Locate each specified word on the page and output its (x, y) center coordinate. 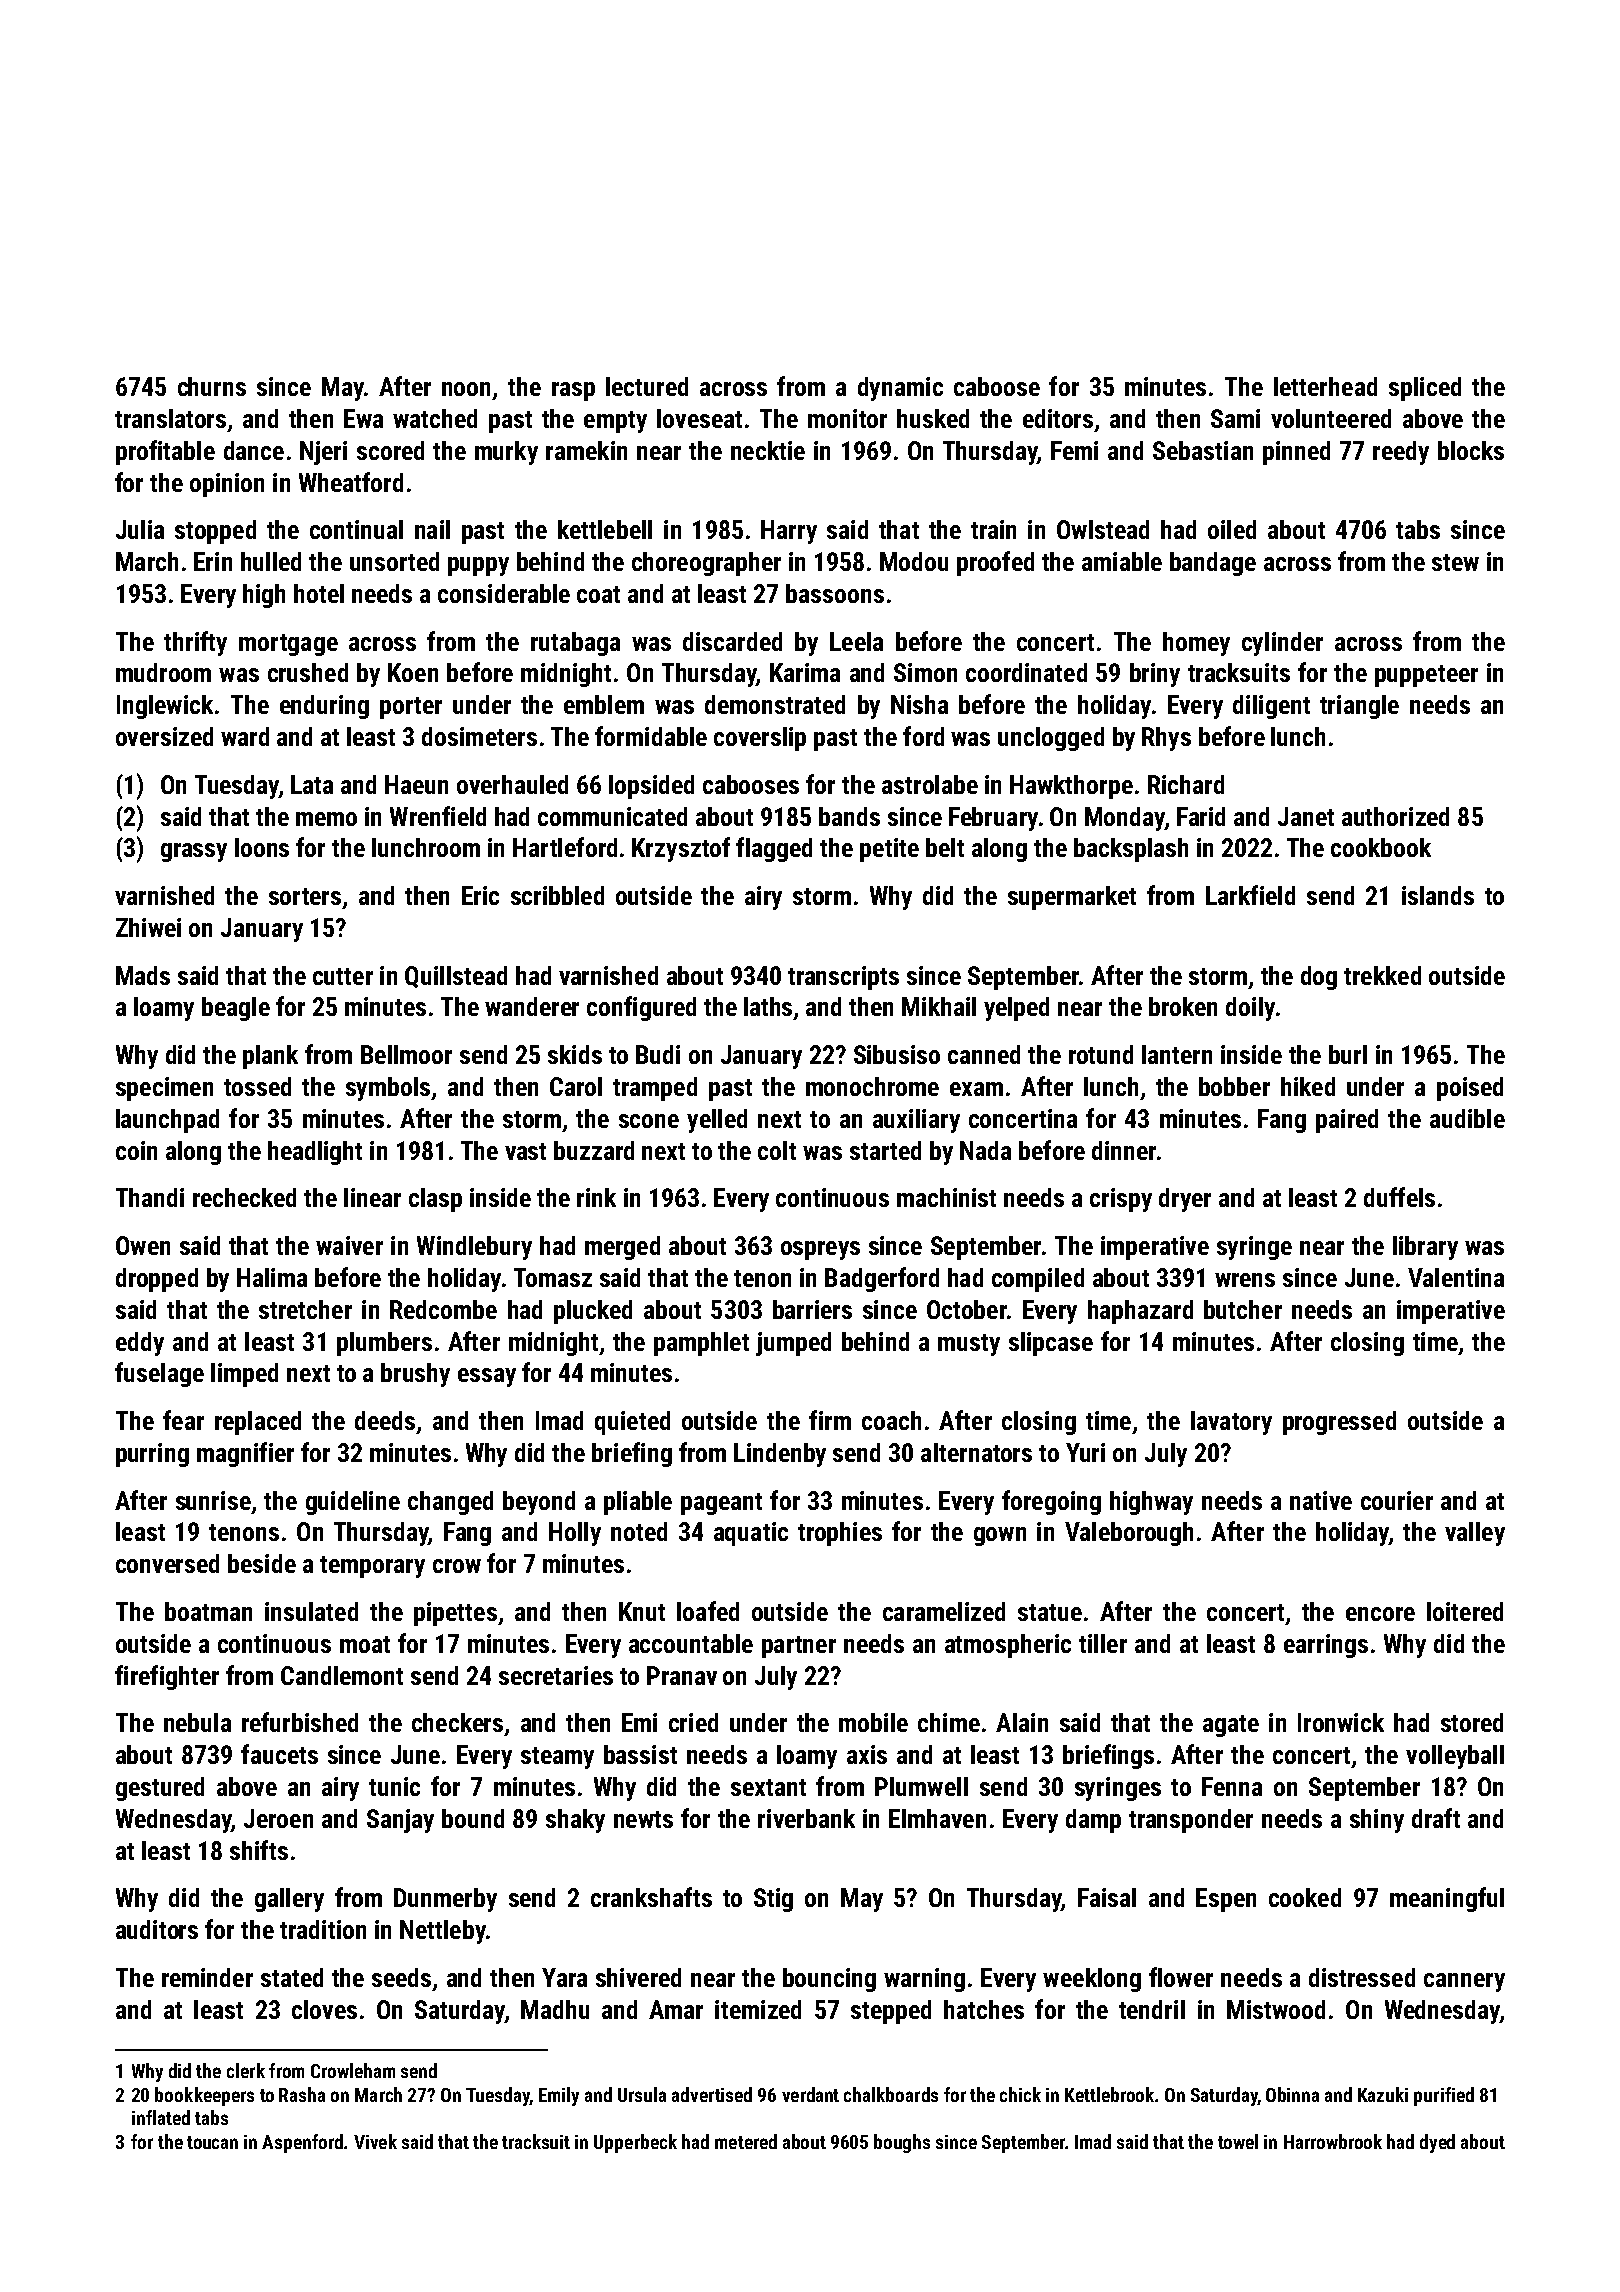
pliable (638, 1503)
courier (1397, 1500)
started (885, 1150)
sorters (305, 896)
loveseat (699, 418)
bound (473, 1818)
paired (1347, 1121)
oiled (1232, 529)
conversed (167, 1563)
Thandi (150, 1197)
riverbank (806, 1818)
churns (212, 386)
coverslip (760, 739)
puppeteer (1426, 676)
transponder (1191, 1821)
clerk (246, 2070)
